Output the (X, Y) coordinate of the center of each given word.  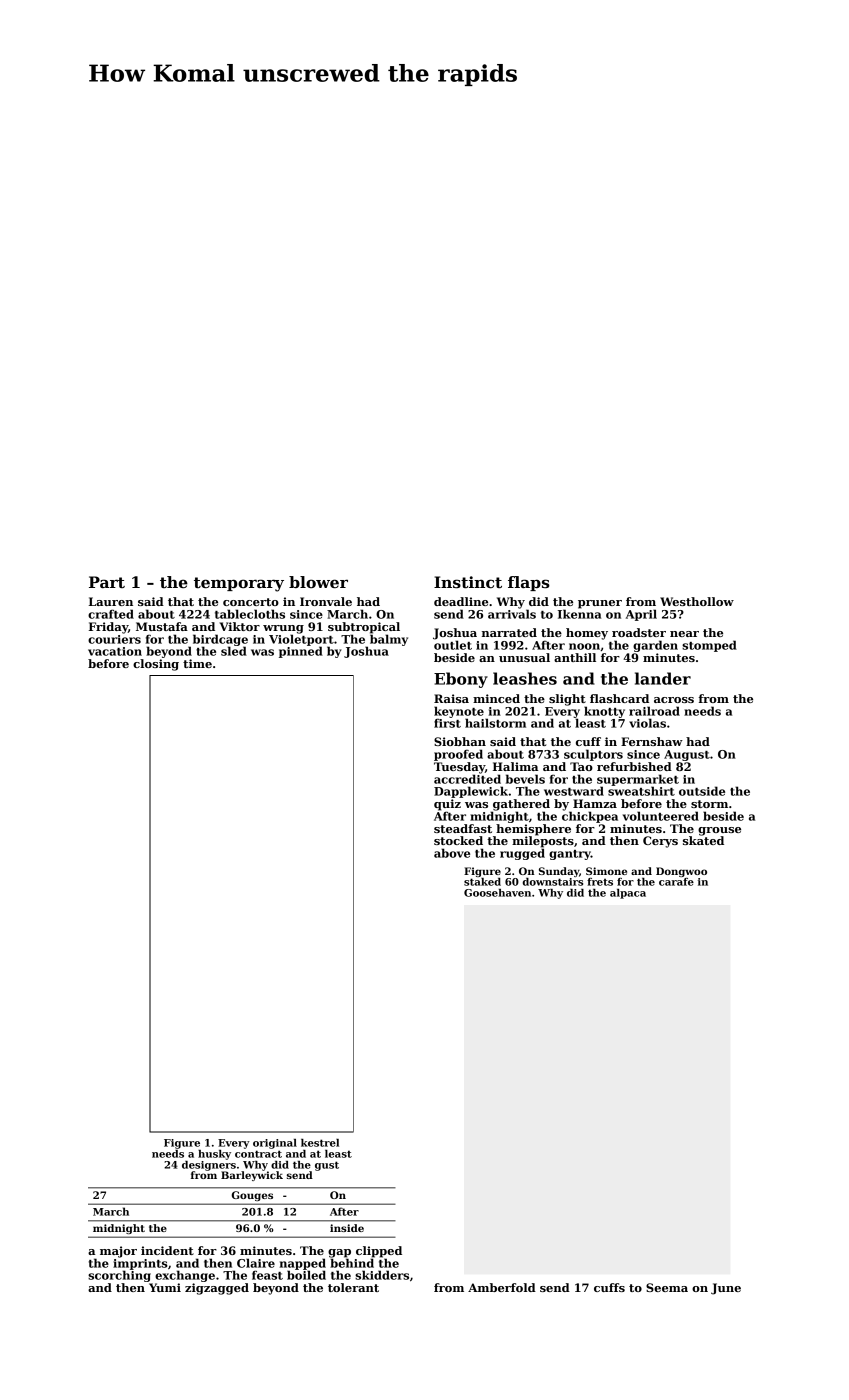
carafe (676, 882)
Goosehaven (497, 893)
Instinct (468, 582)
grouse (719, 831)
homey (587, 634)
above (452, 853)
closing (156, 665)
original (275, 1144)
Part (107, 582)
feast (267, 1275)
